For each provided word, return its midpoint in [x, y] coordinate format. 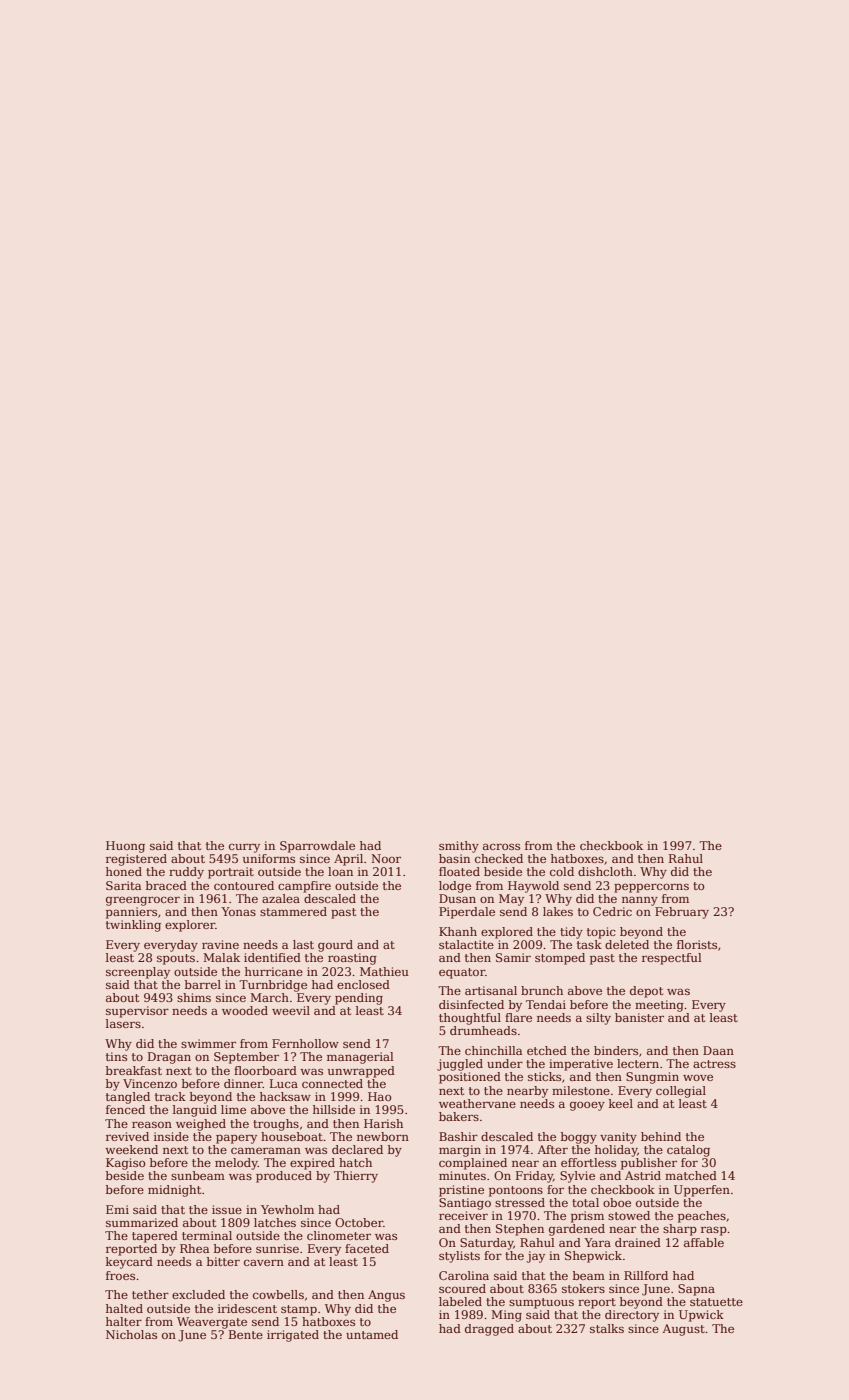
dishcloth [605, 871]
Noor [386, 858]
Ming [506, 1316]
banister [639, 1017]
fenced [125, 1109]
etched [547, 1050]
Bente [246, 1334]
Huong [125, 847]
